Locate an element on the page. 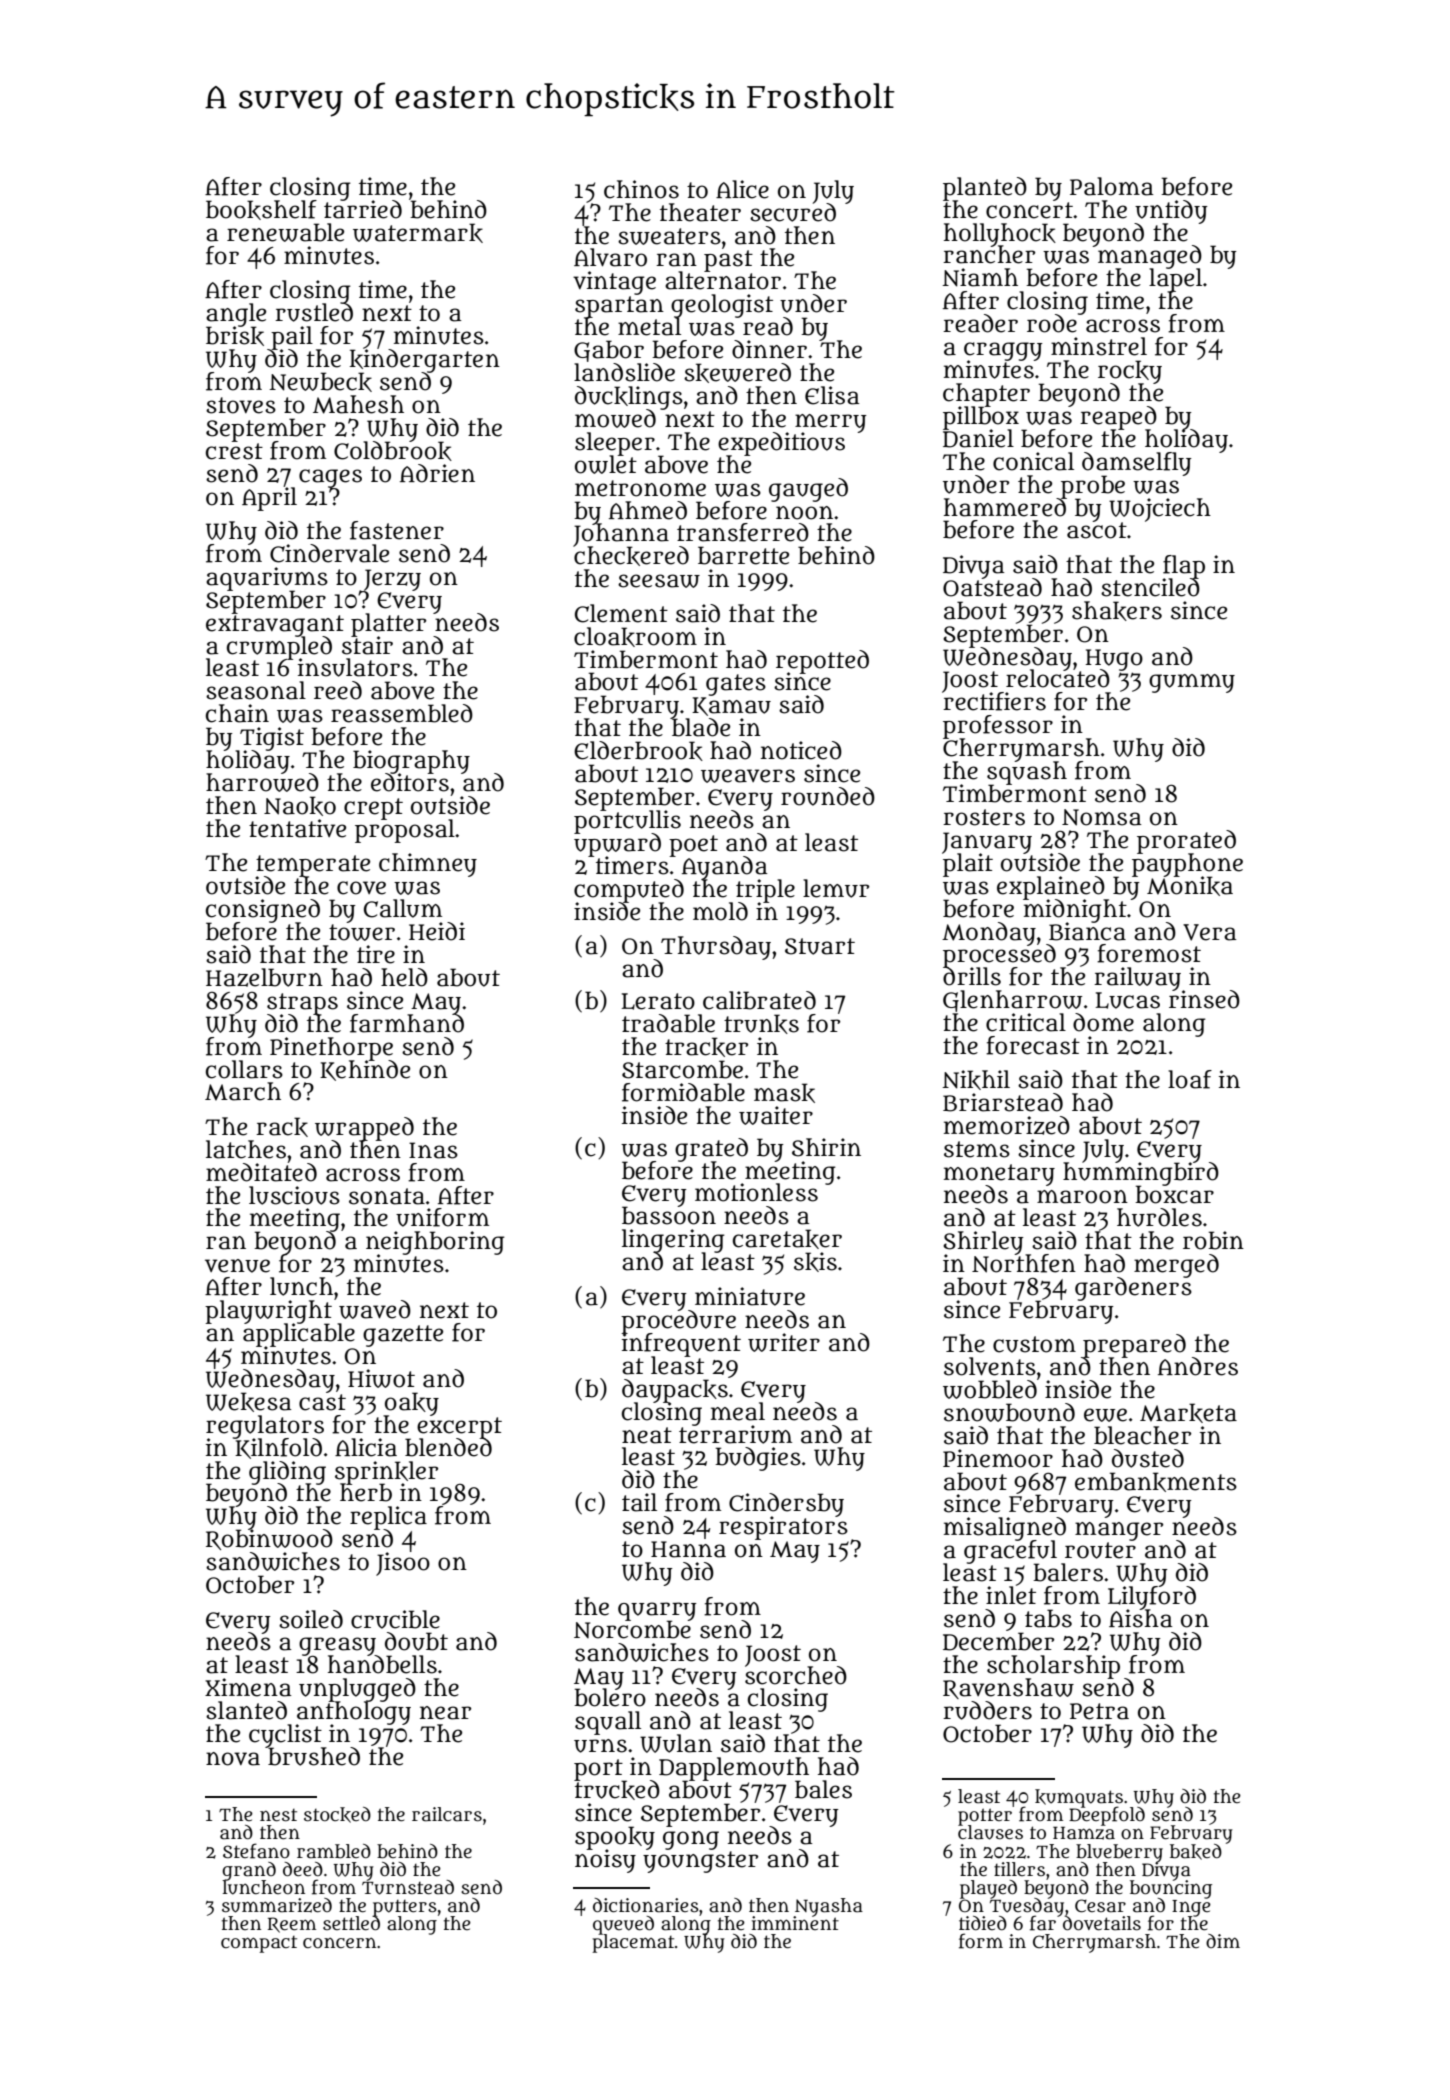 The height and width of the document is (2100, 1450). skewered is located at coordinates (737, 373).
